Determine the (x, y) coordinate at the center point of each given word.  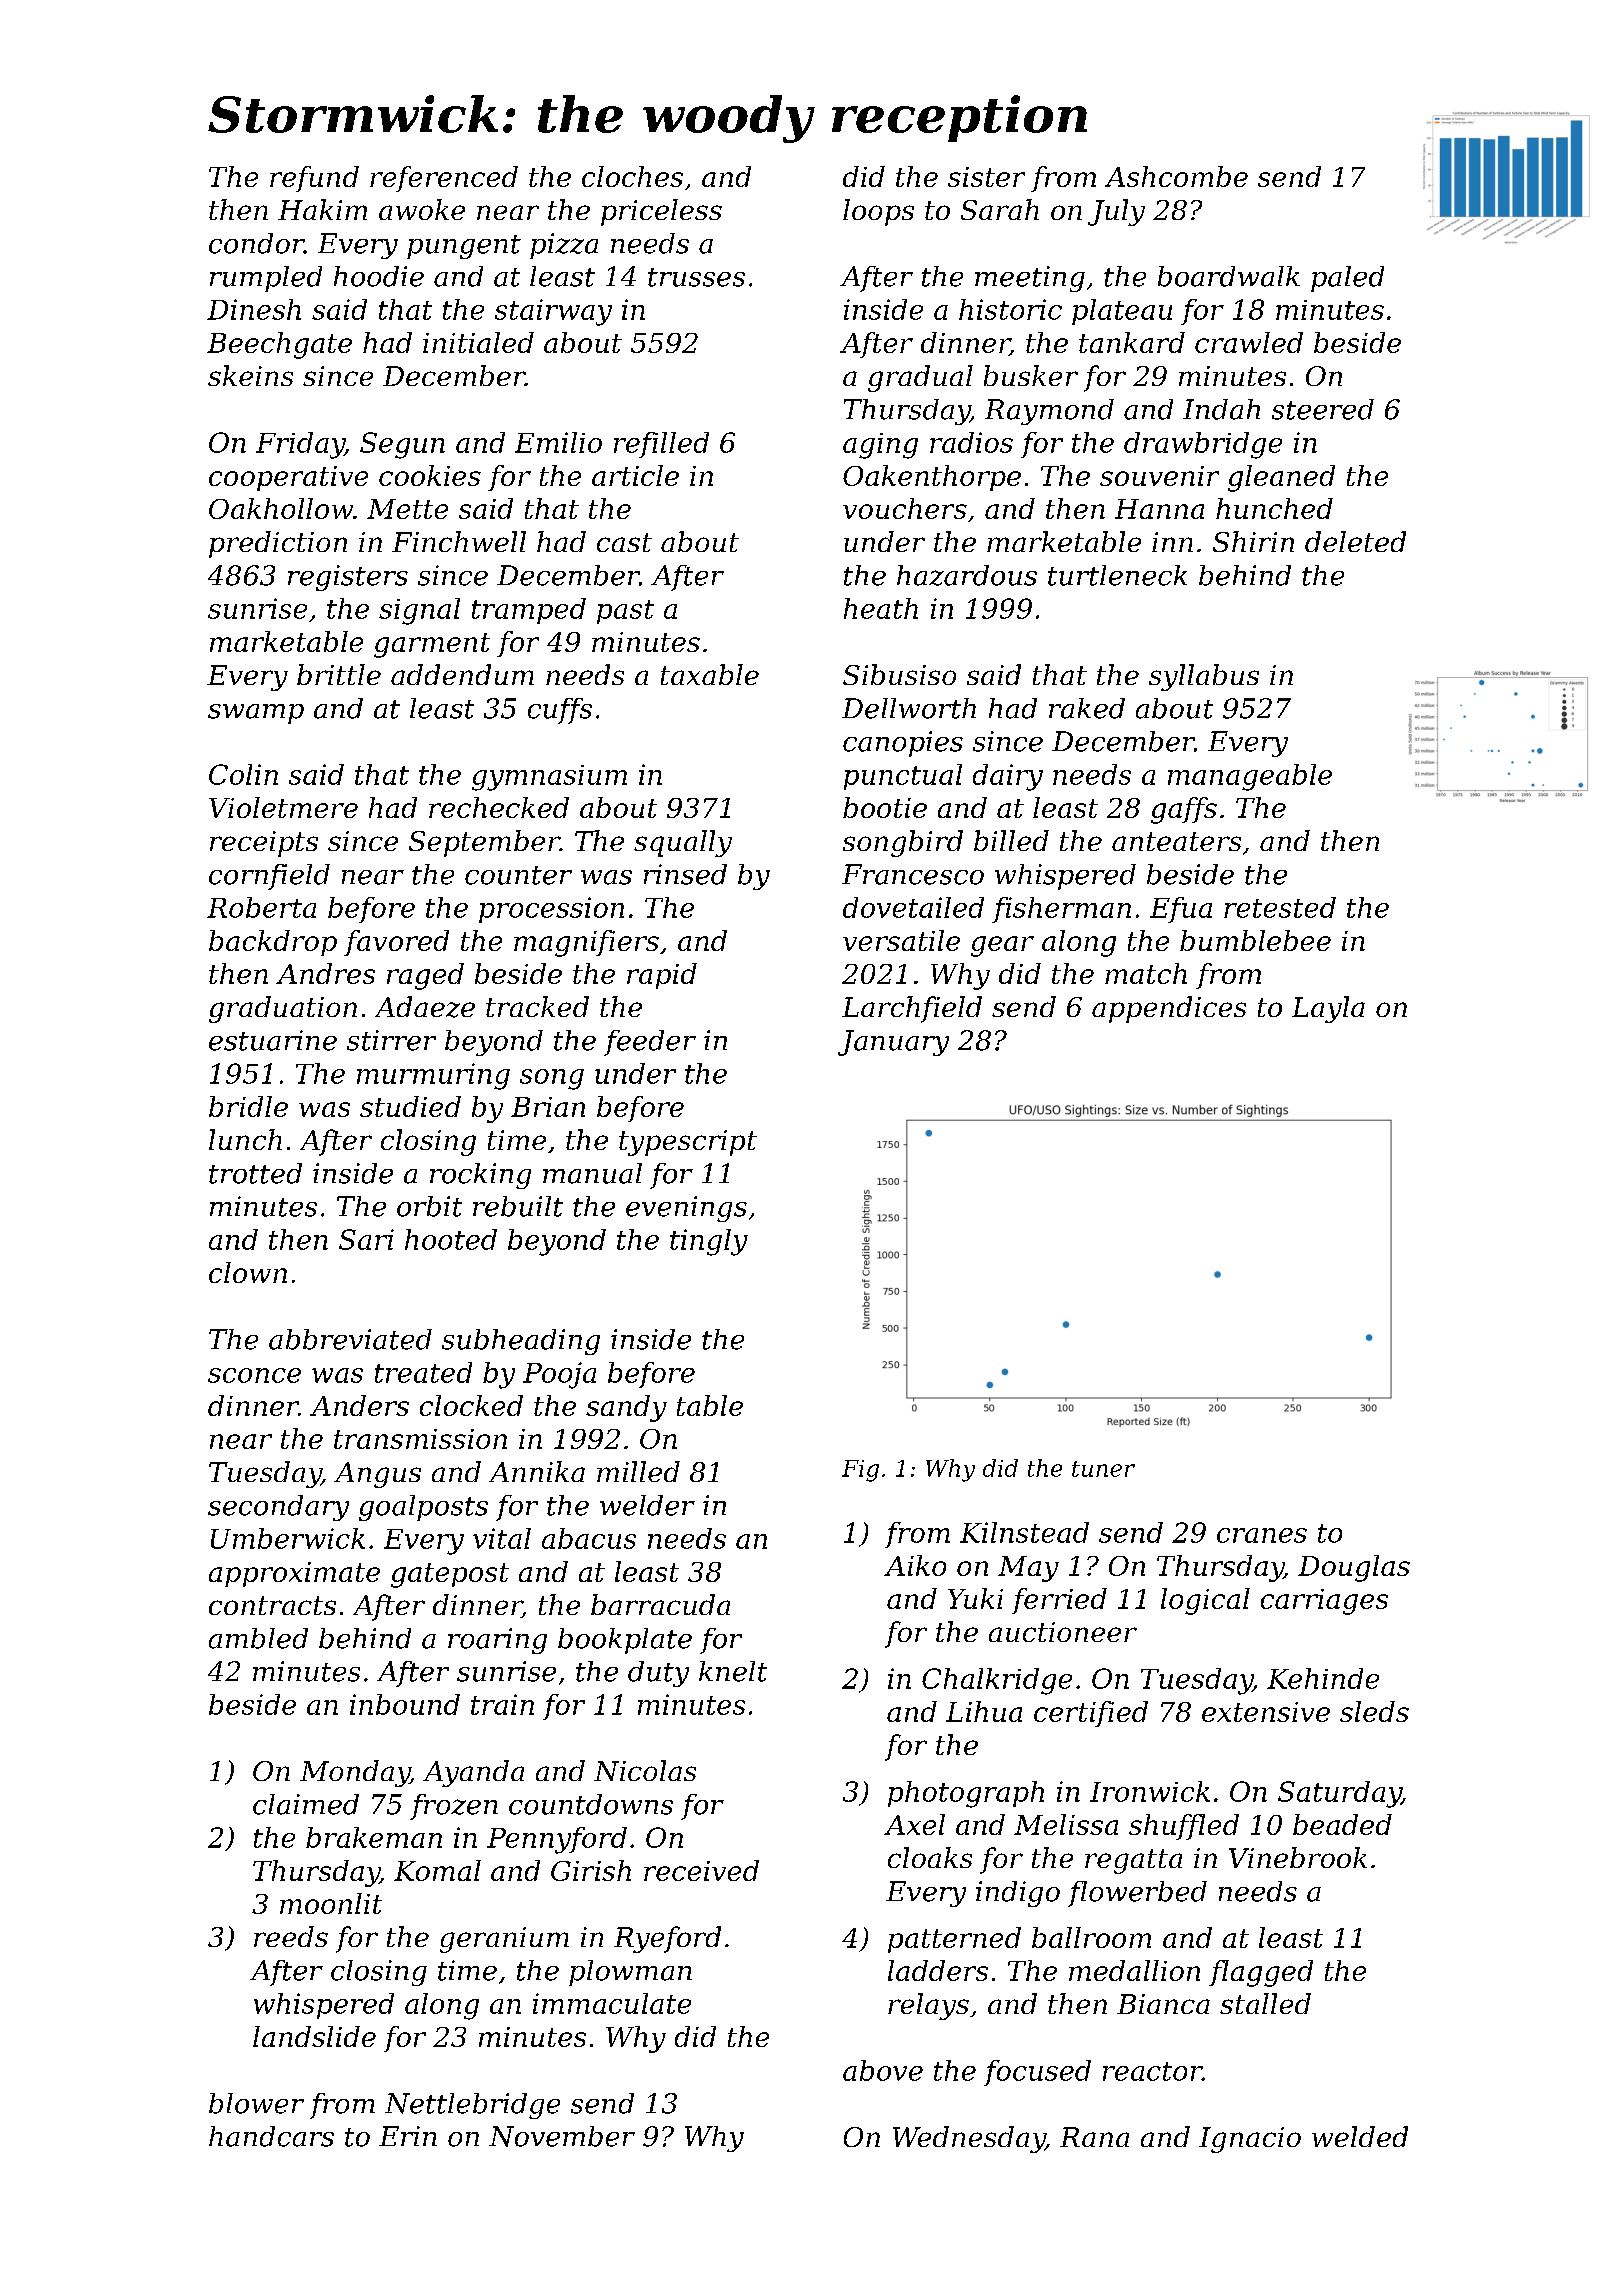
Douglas (1354, 1568)
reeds (291, 1936)
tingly (709, 1242)
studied (410, 1106)
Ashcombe (1176, 176)
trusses (696, 277)
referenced (444, 179)
